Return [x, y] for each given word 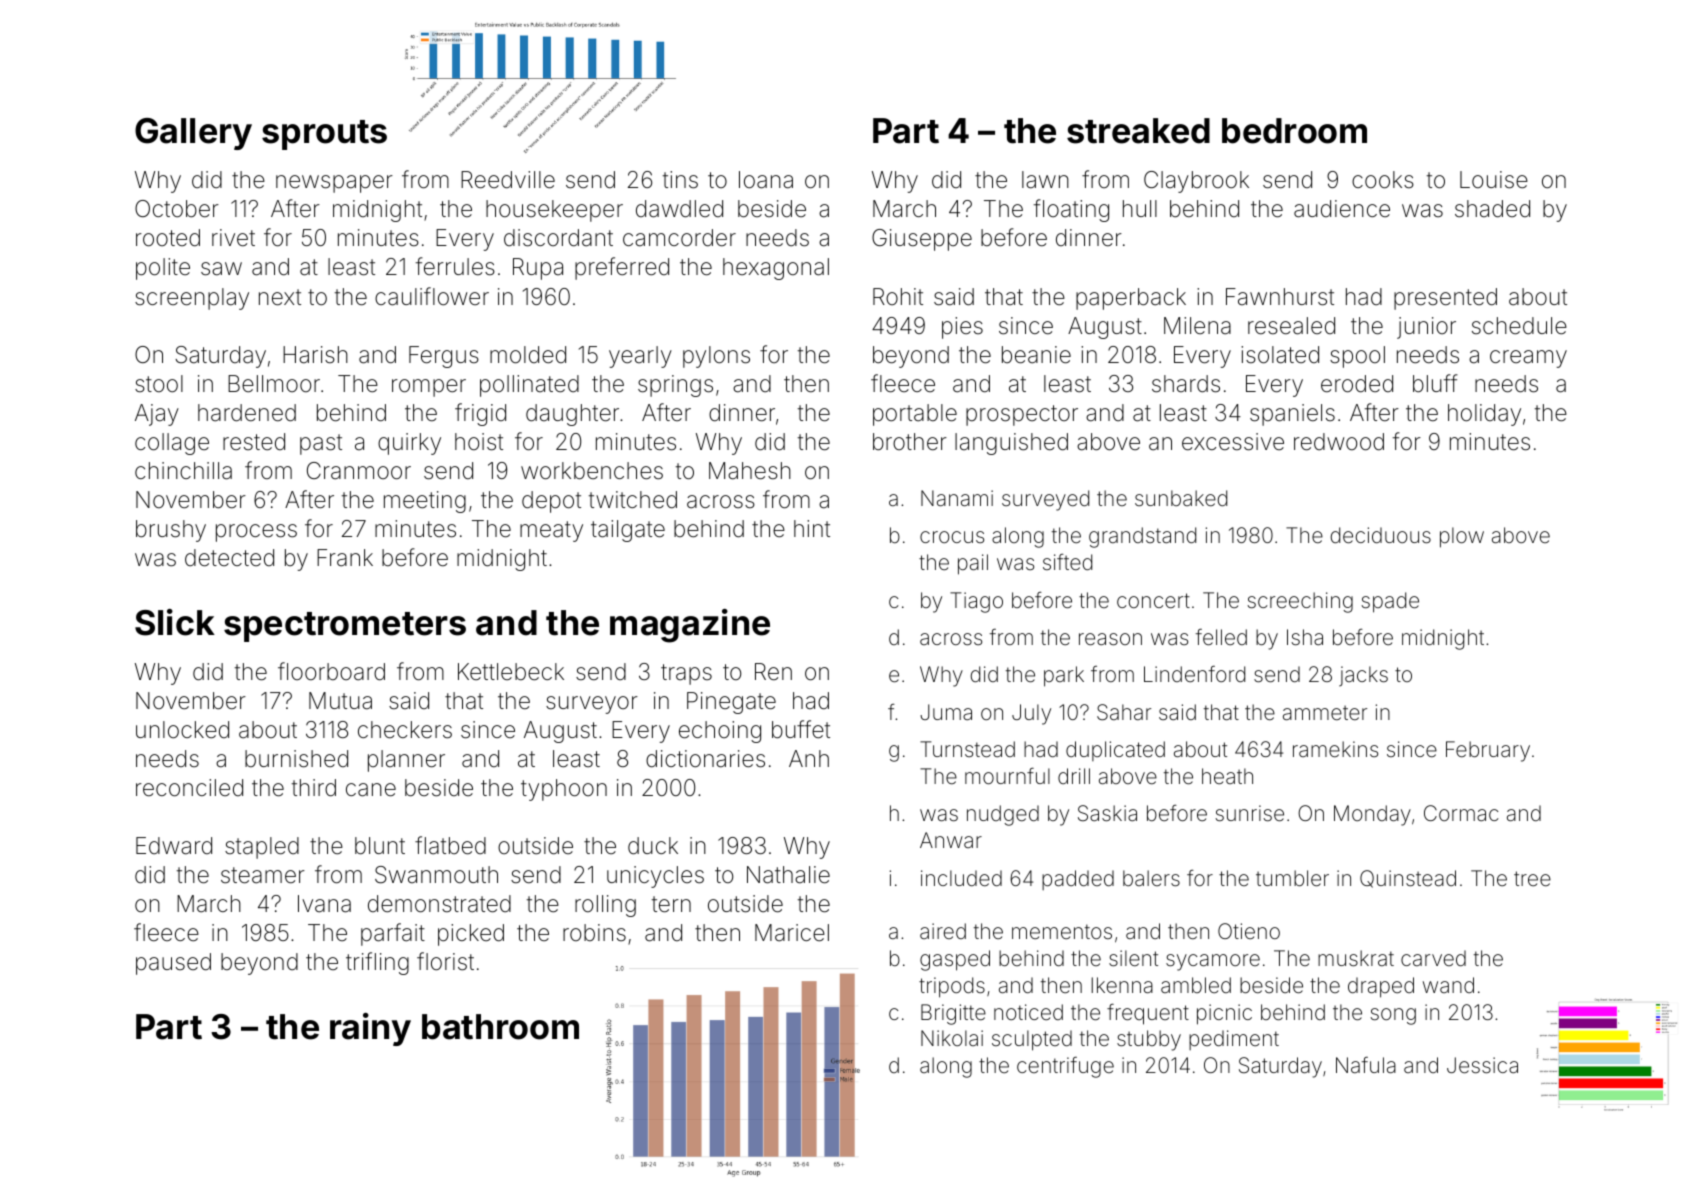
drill [1074, 776]
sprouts [324, 135]
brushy [171, 531]
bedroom [1294, 131]
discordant [558, 238]
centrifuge [1065, 1067]
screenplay [192, 299]
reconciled [189, 788]
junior [1426, 328]
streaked [1138, 131]
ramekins [1335, 749]
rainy [370, 1029]
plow [1462, 537]
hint [812, 528]
